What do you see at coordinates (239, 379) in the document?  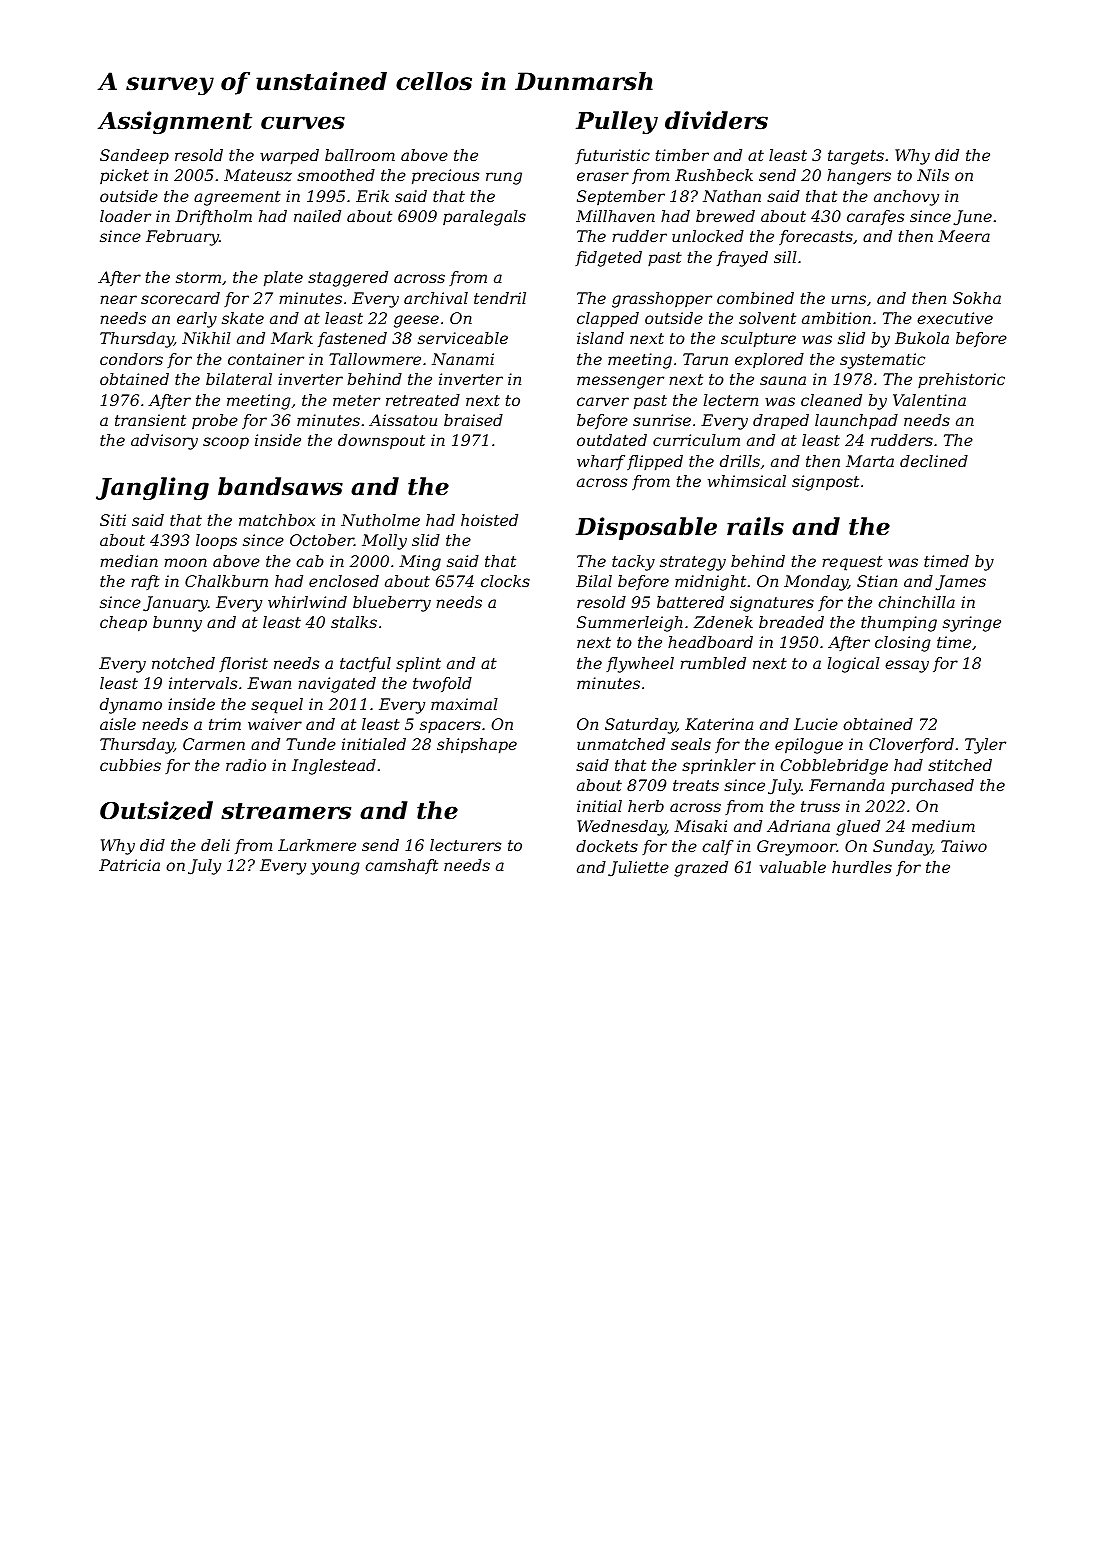 I see `bilateral` at bounding box center [239, 379].
